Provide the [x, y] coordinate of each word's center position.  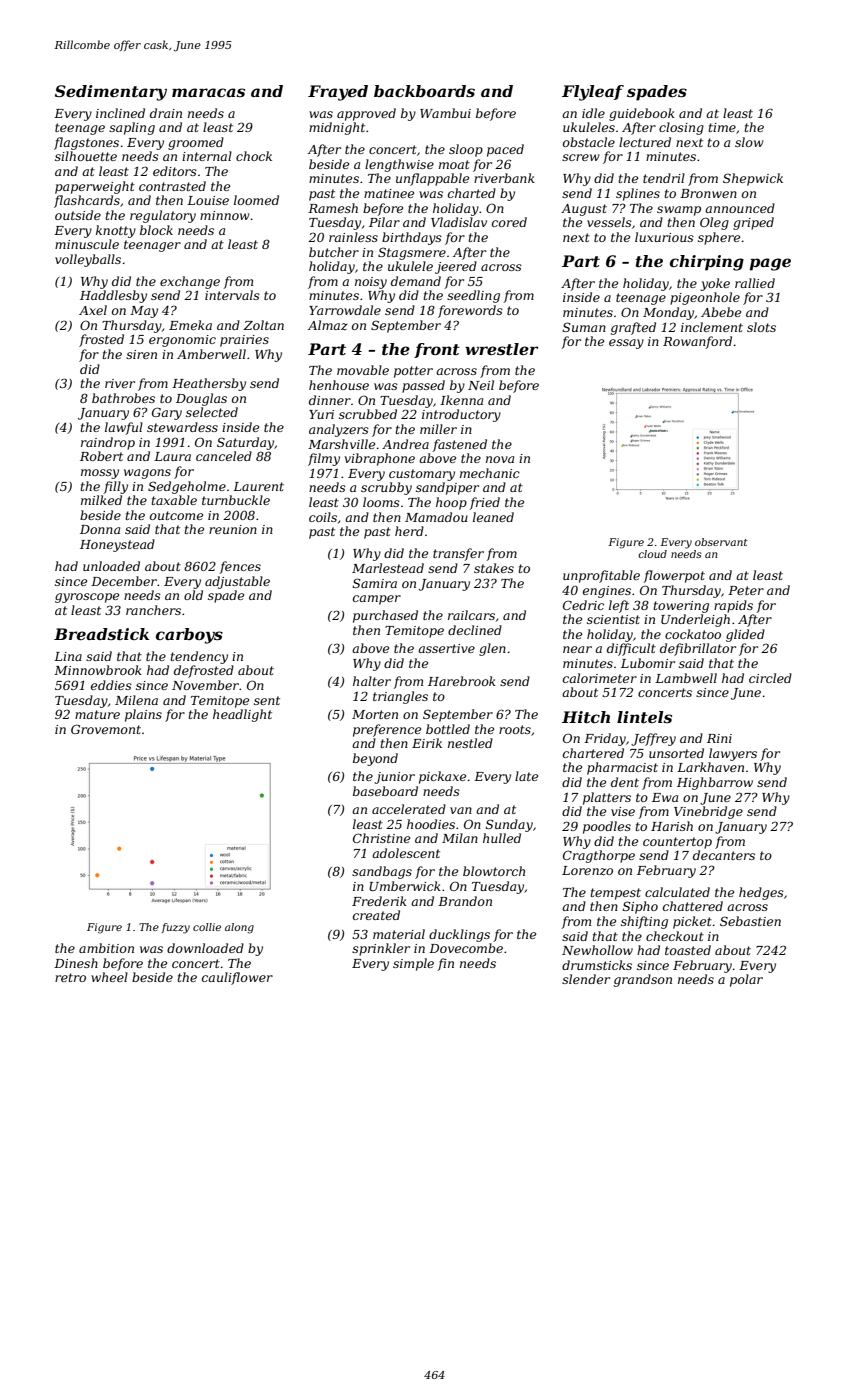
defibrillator [698, 649]
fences [240, 567]
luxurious [664, 237]
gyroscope [87, 598]
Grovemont [106, 729]
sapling [132, 128]
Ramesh [333, 208]
